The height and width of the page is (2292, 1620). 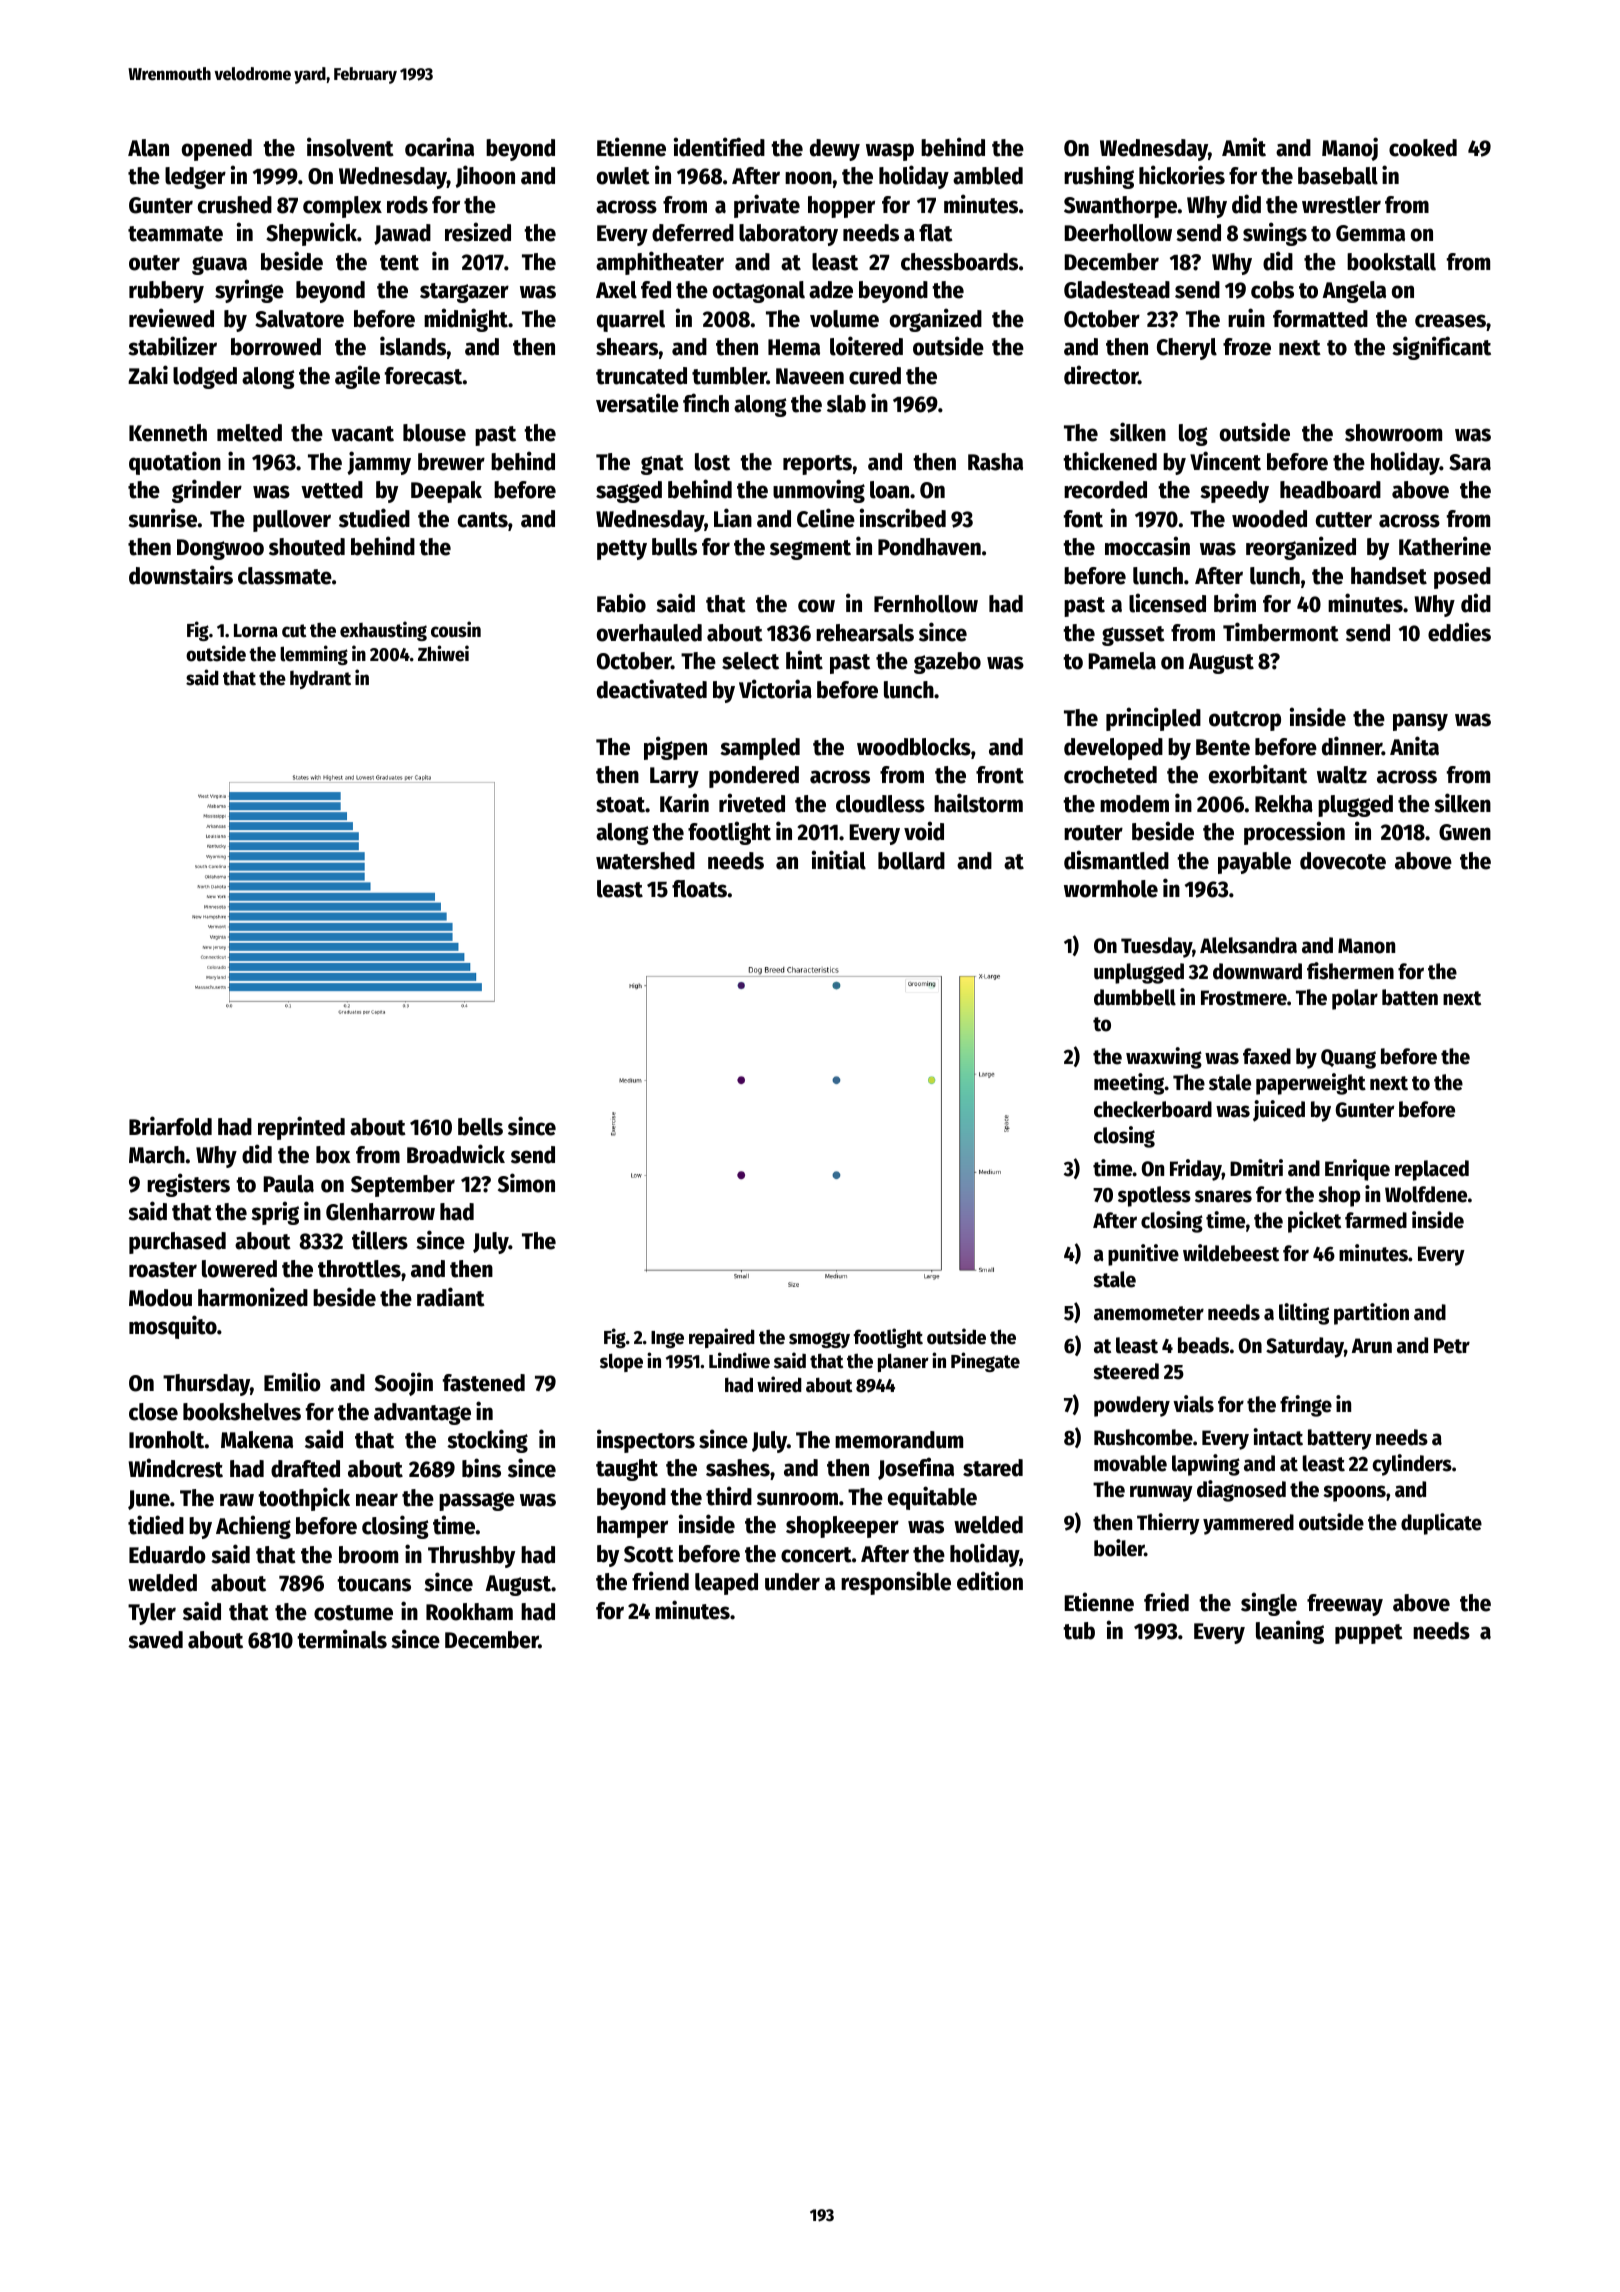 I want to click on Rekha, so click(x=1284, y=804).
